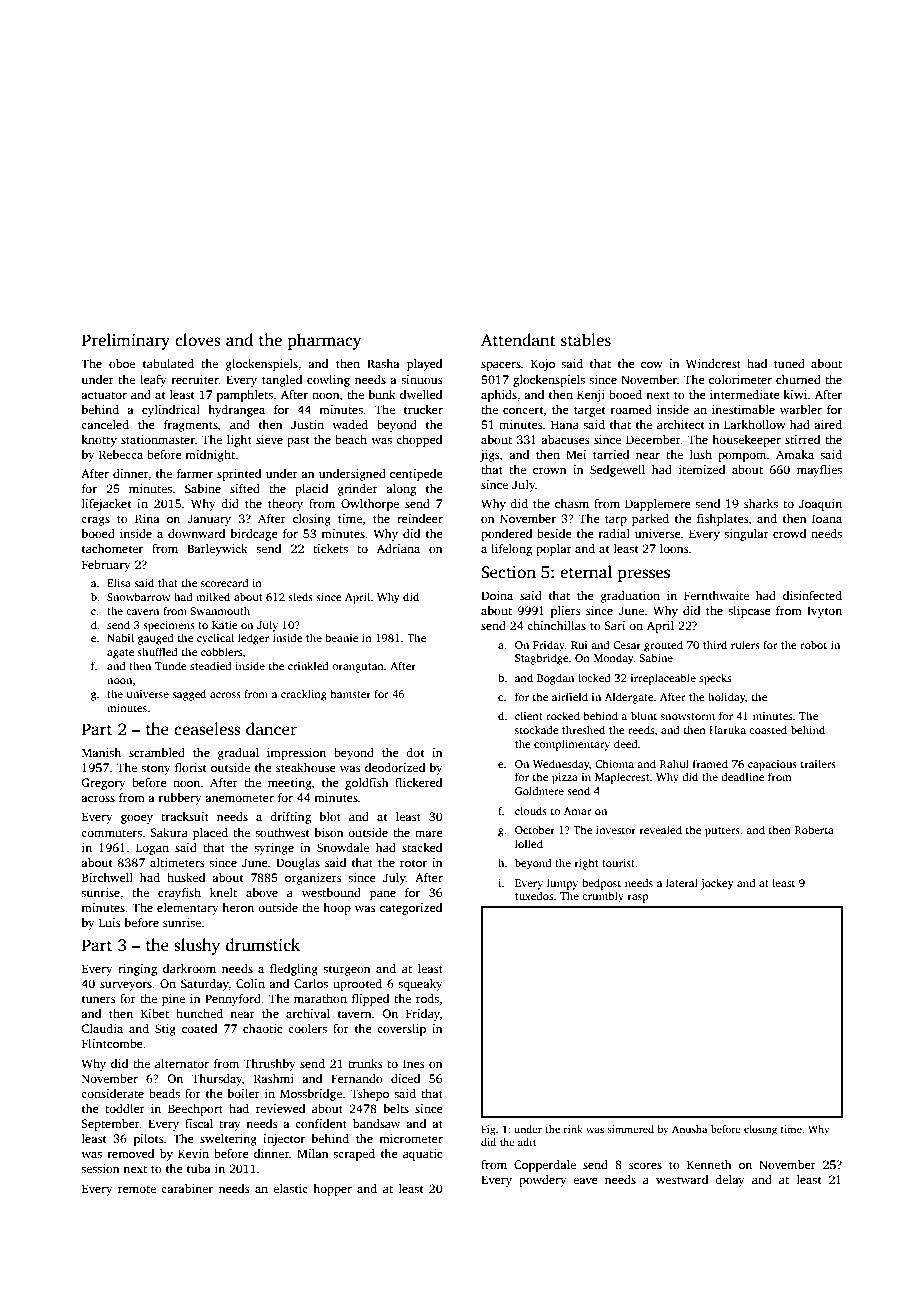  I want to click on tourist, so click(618, 863).
